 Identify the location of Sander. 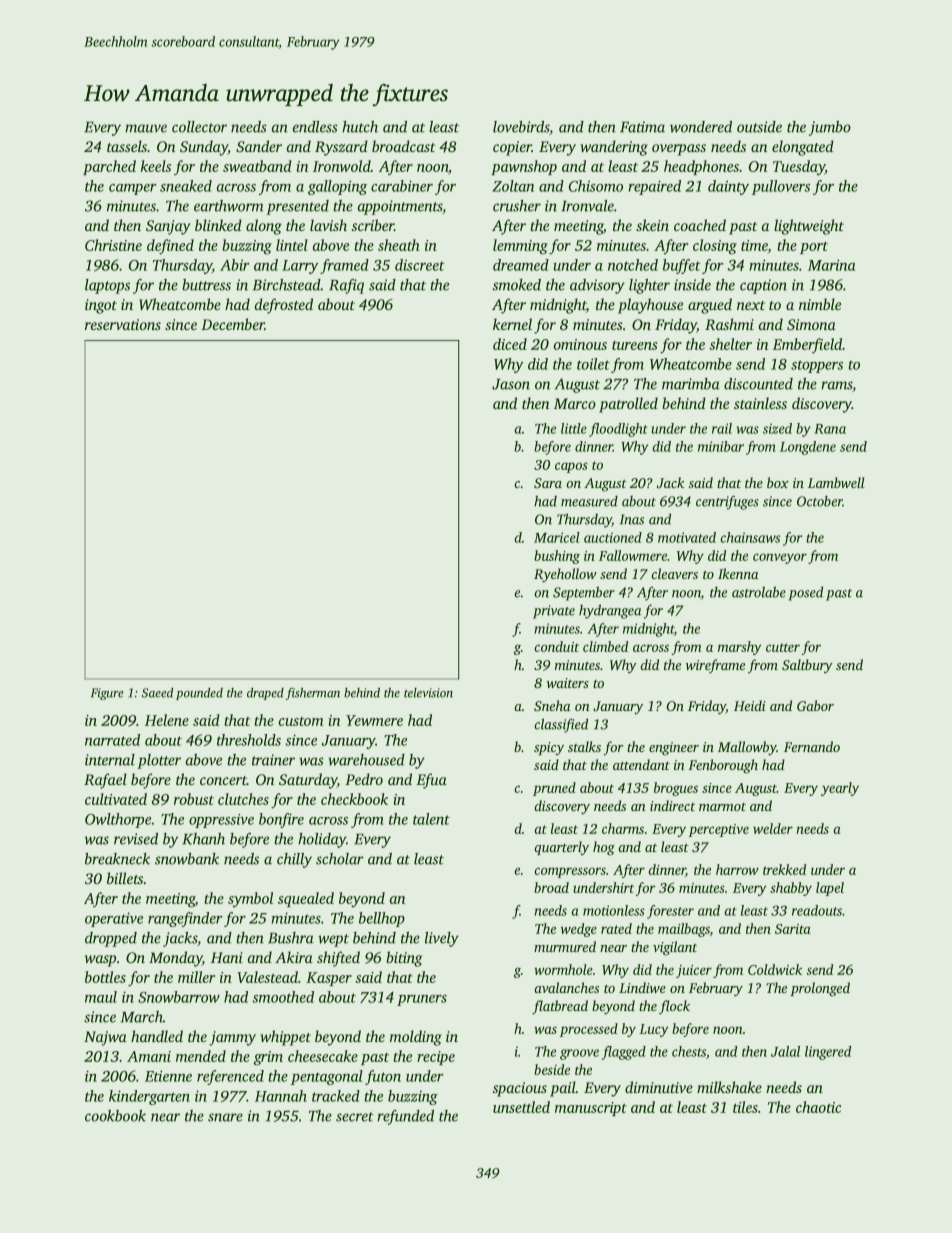
(259, 146).
